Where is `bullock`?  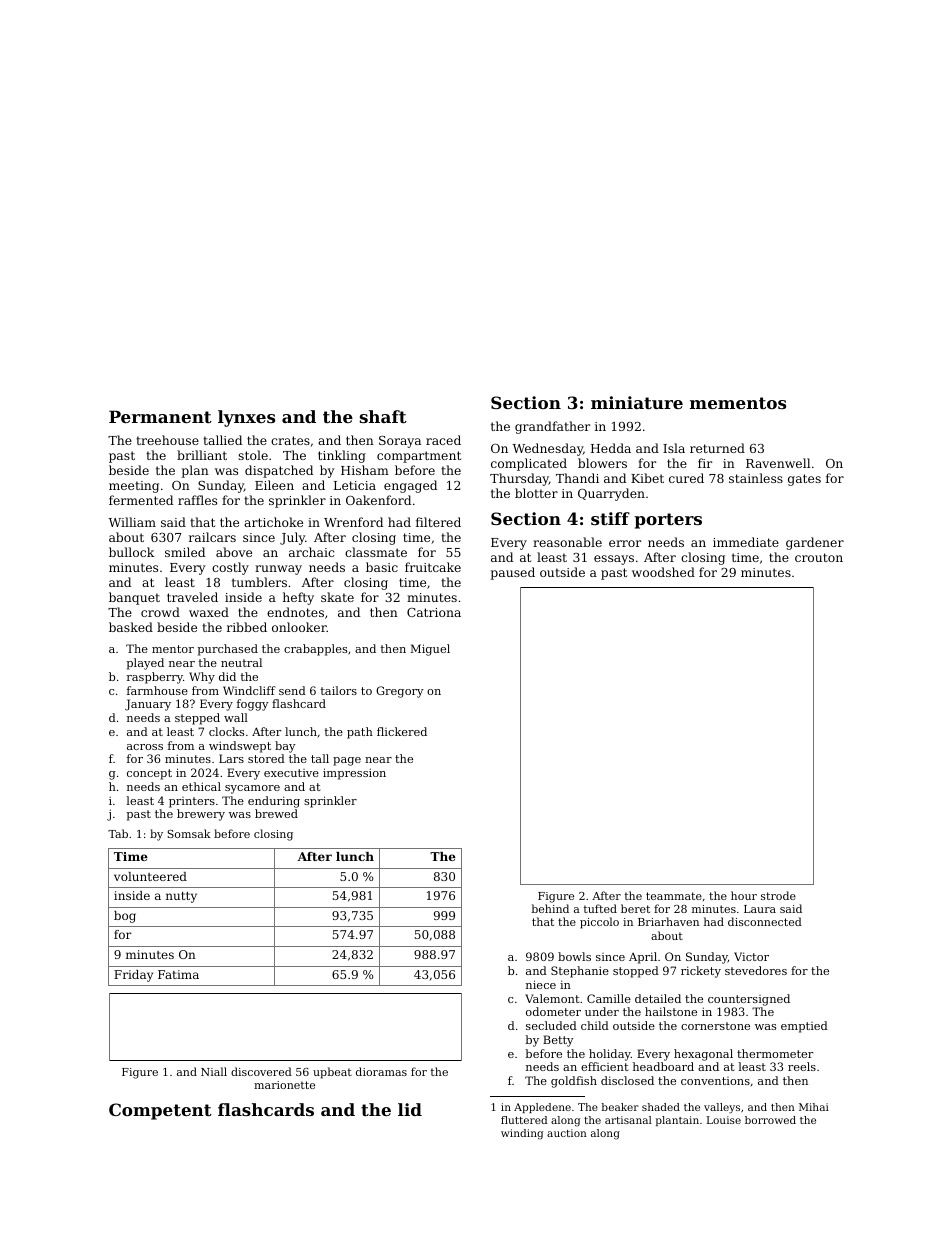 bullock is located at coordinates (131, 552).
